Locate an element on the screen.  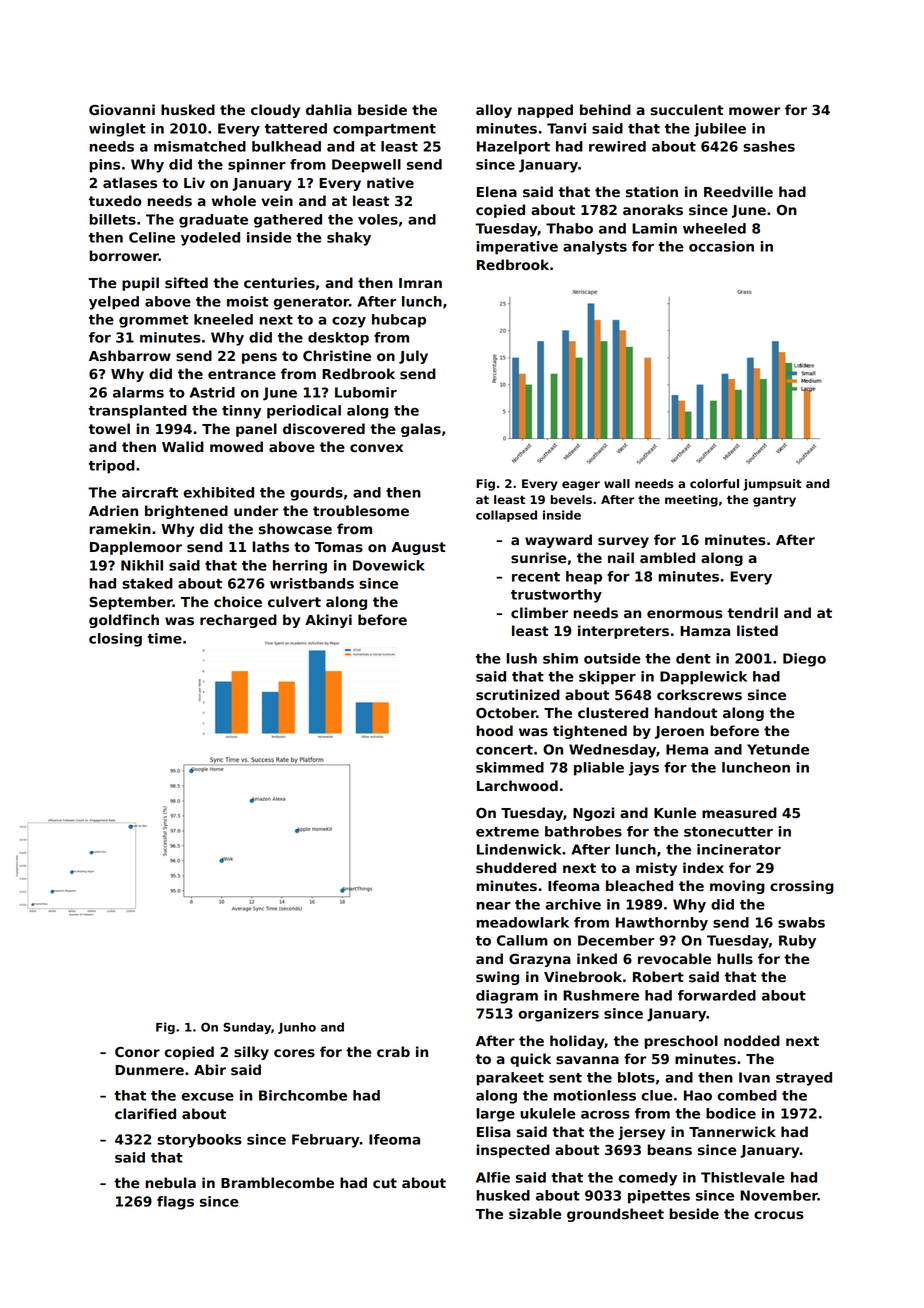
meeting is located at coordinates (691, 501).
